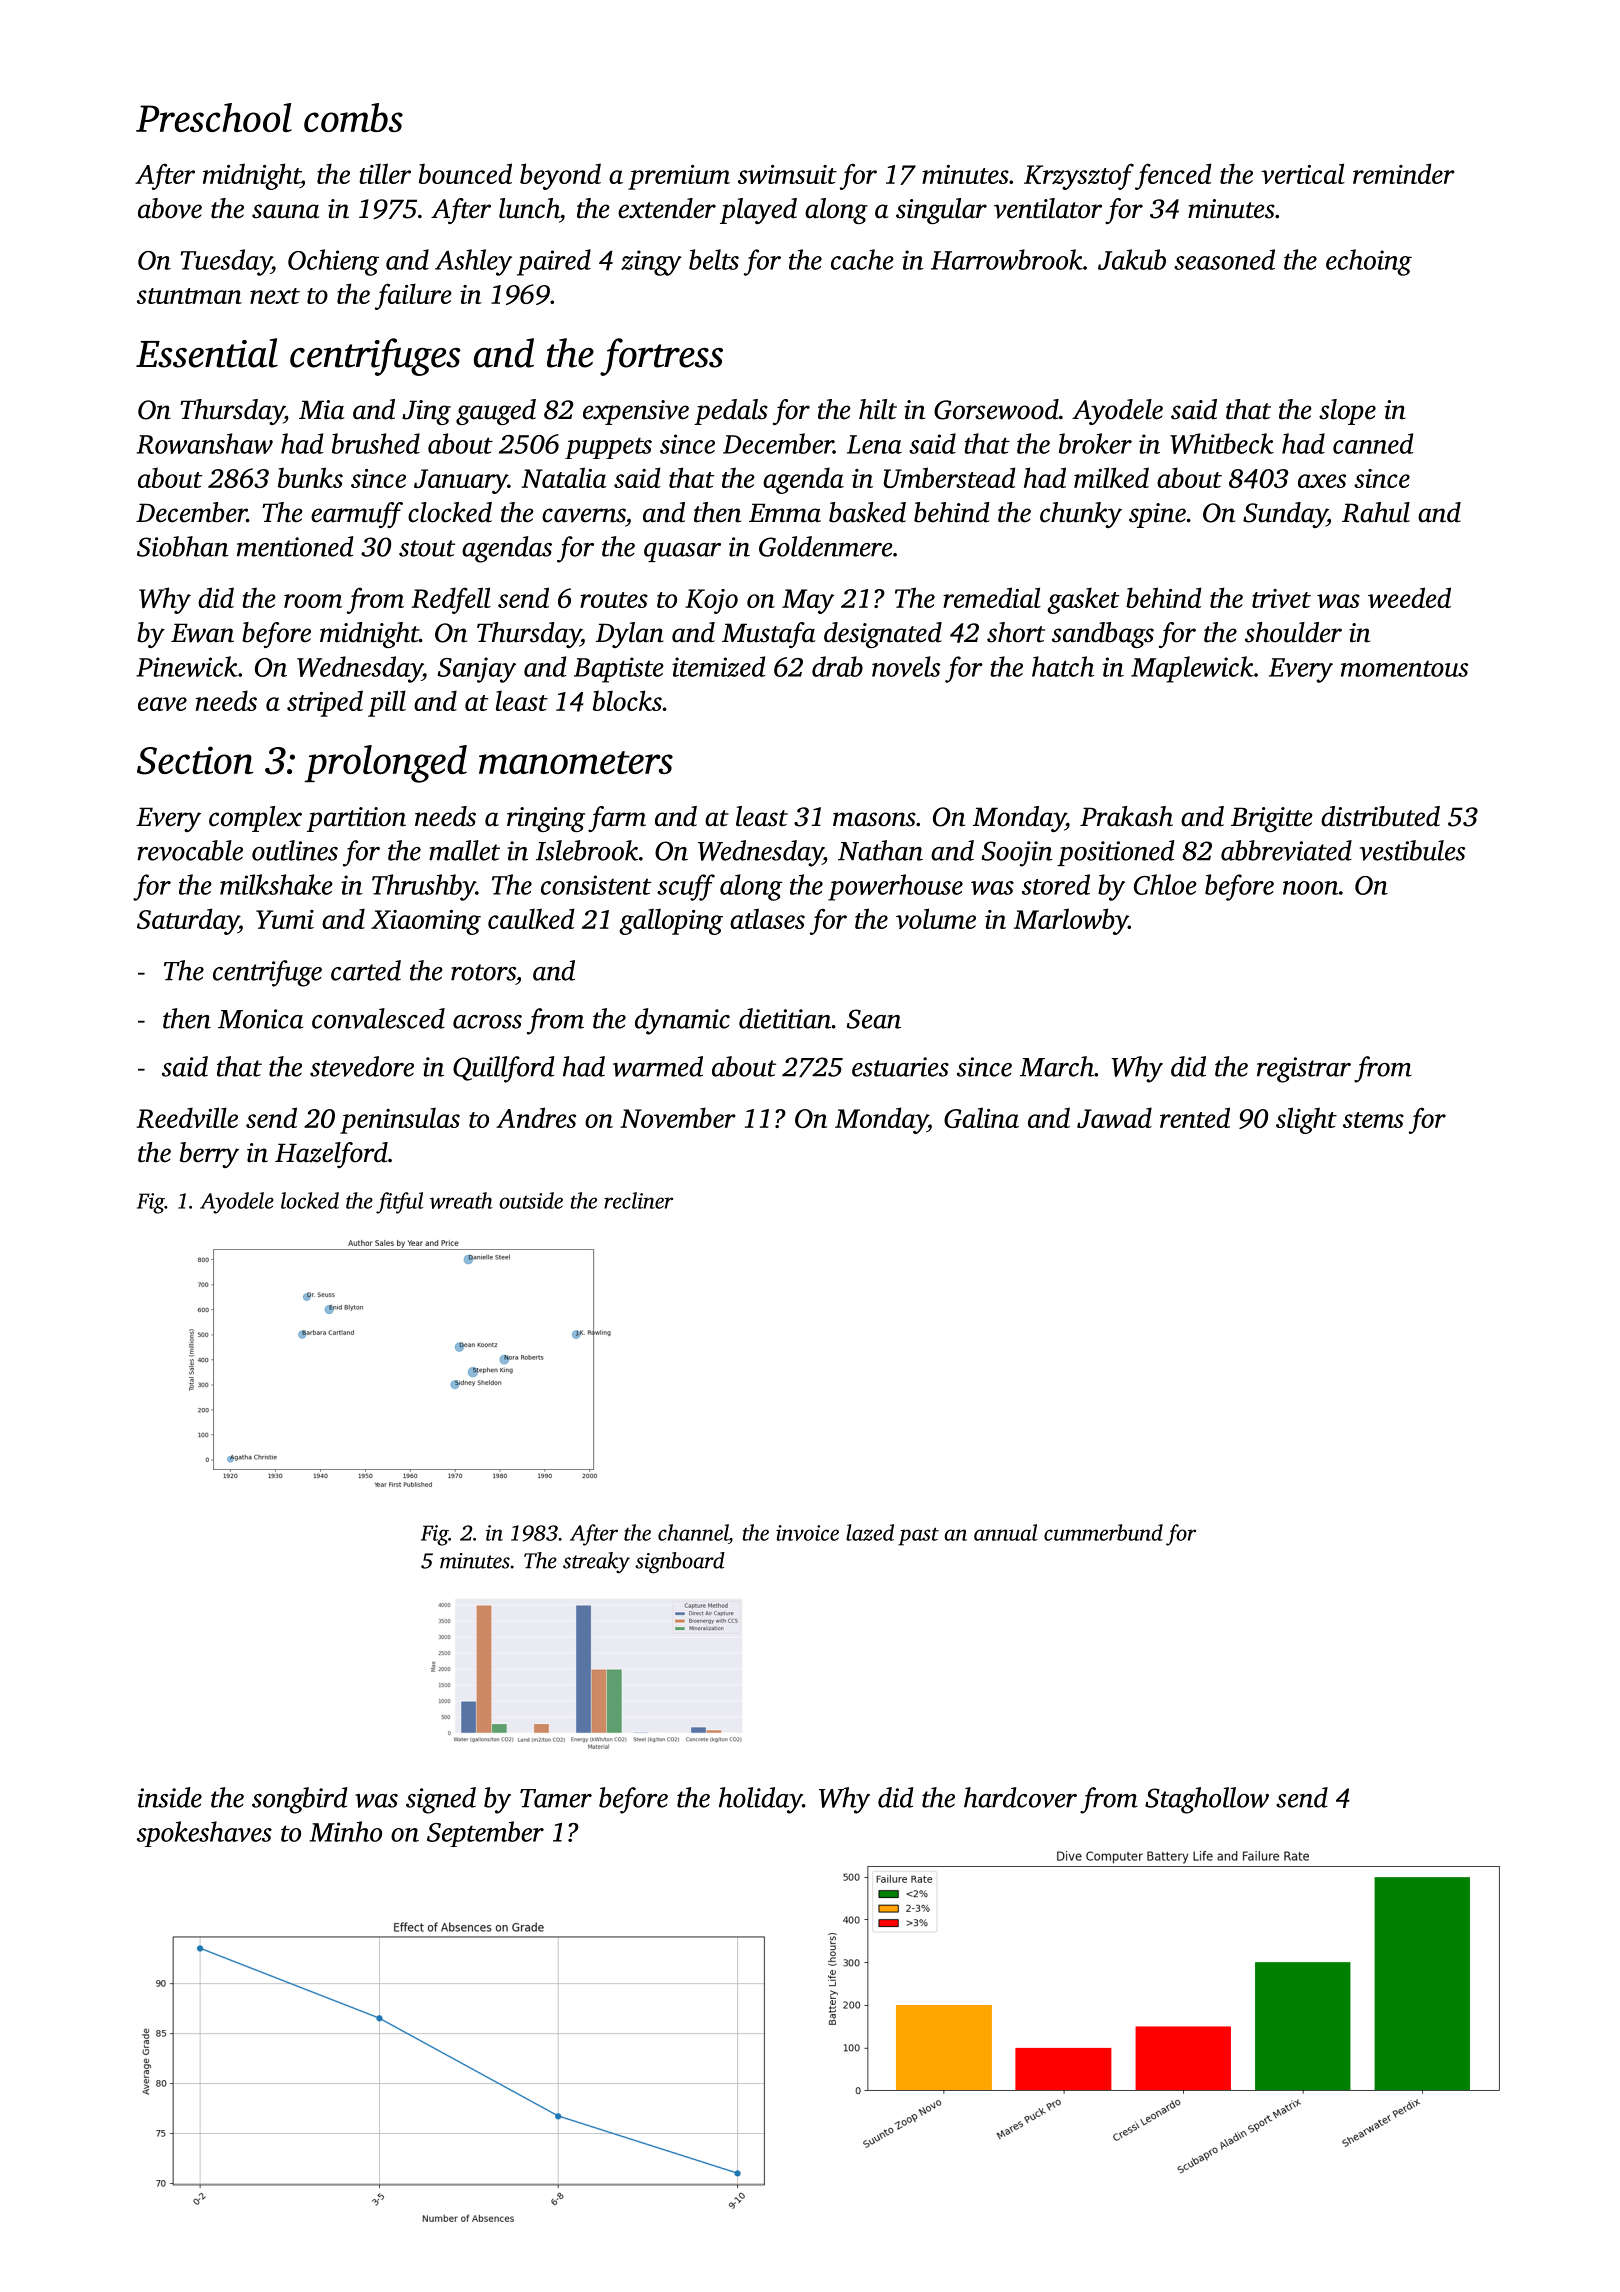  What do you see at coordinates (325, 703) in the image?
I see `striped` at bounding box center [325, 703].
